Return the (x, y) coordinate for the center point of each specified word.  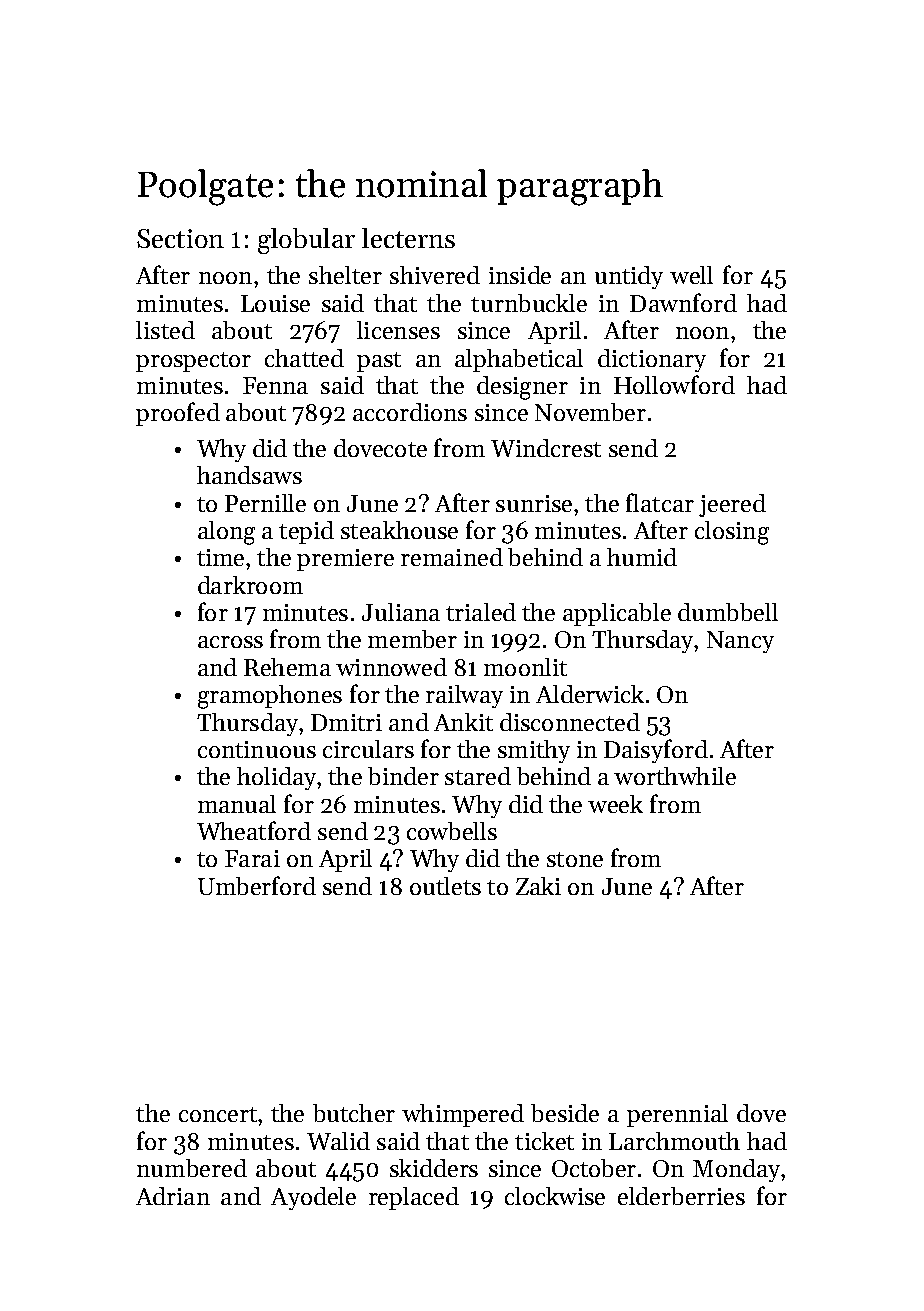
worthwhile (675, 776)
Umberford (257, 885)
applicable (617, 614)
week (615, 804)
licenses (398, 330)
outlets (445, 886)
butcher (354, 1113)
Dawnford (683, 302)
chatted (304, 358)
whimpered (463, 1115)
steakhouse (399, 530)
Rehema (287, 667)
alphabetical (519, 360)
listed (165, 330)
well (691, 275)
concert (218, 1114)
